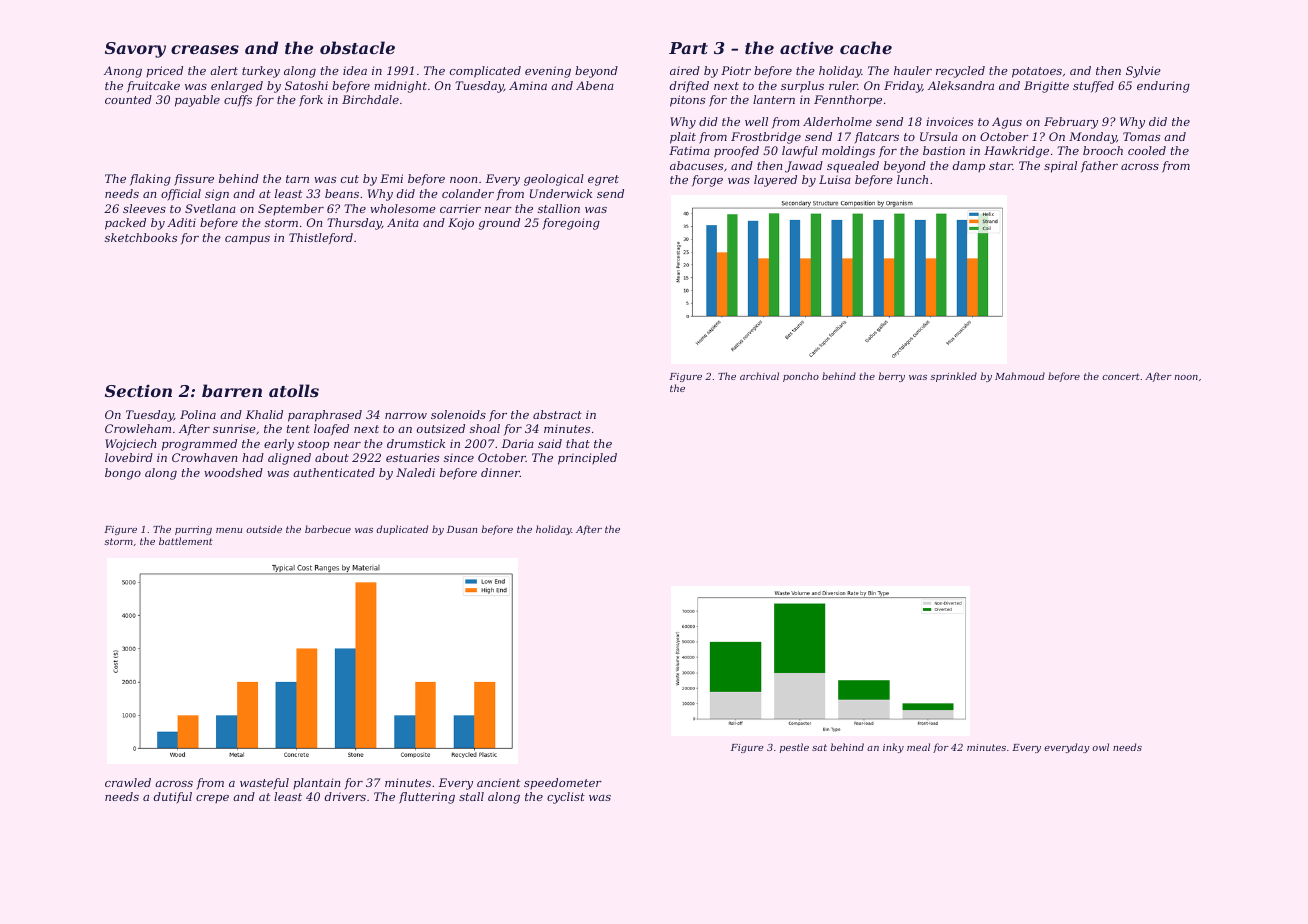  What do you see at coordinates (759, 376) in the page?
I see `archival` at bounding box center [759, 376].
